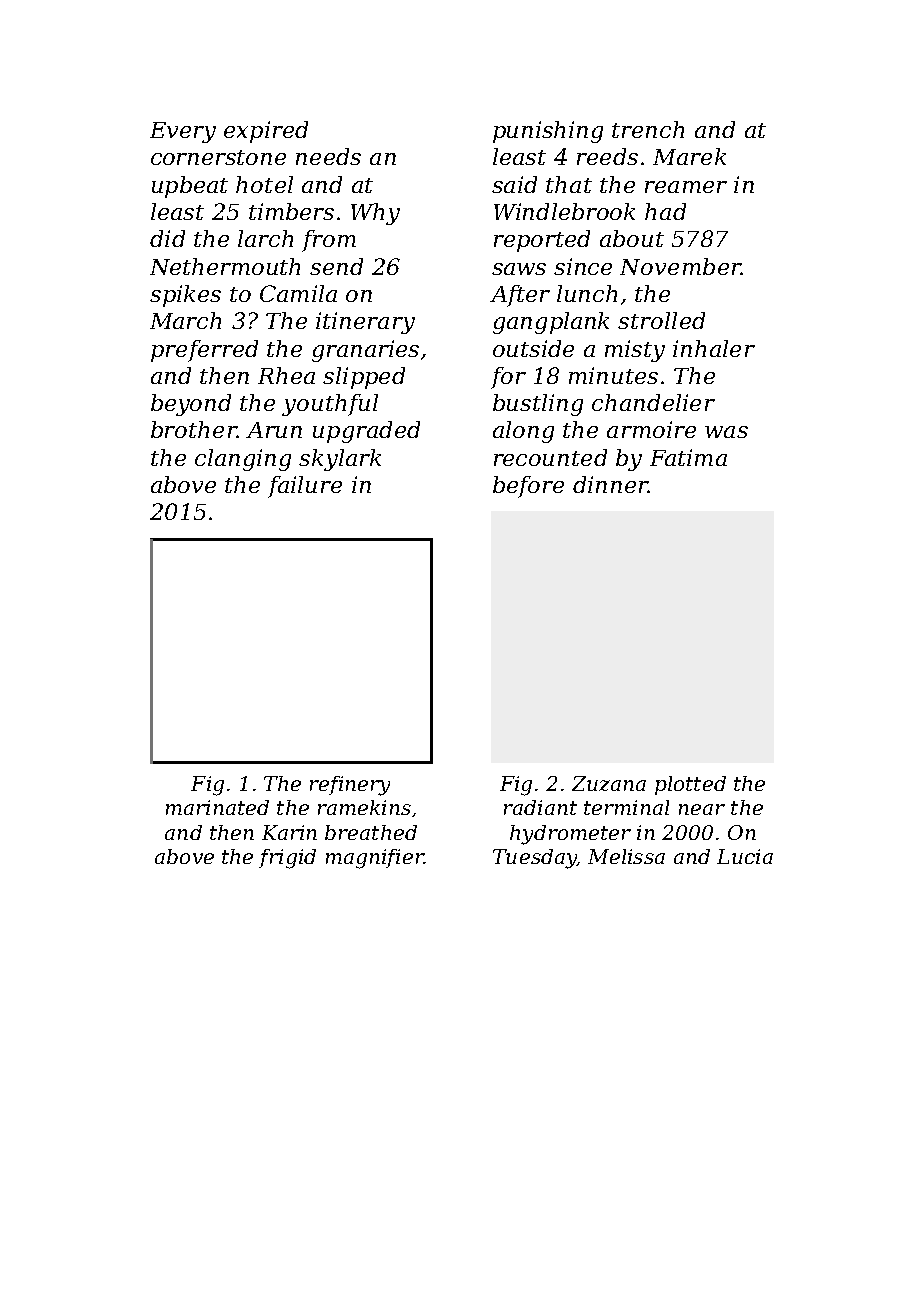 The width and height of the page is (924, 1311). What do you see at coordinates (609, 783) in the page?
I see `Zuzana` at bounding box center [609, 783].
